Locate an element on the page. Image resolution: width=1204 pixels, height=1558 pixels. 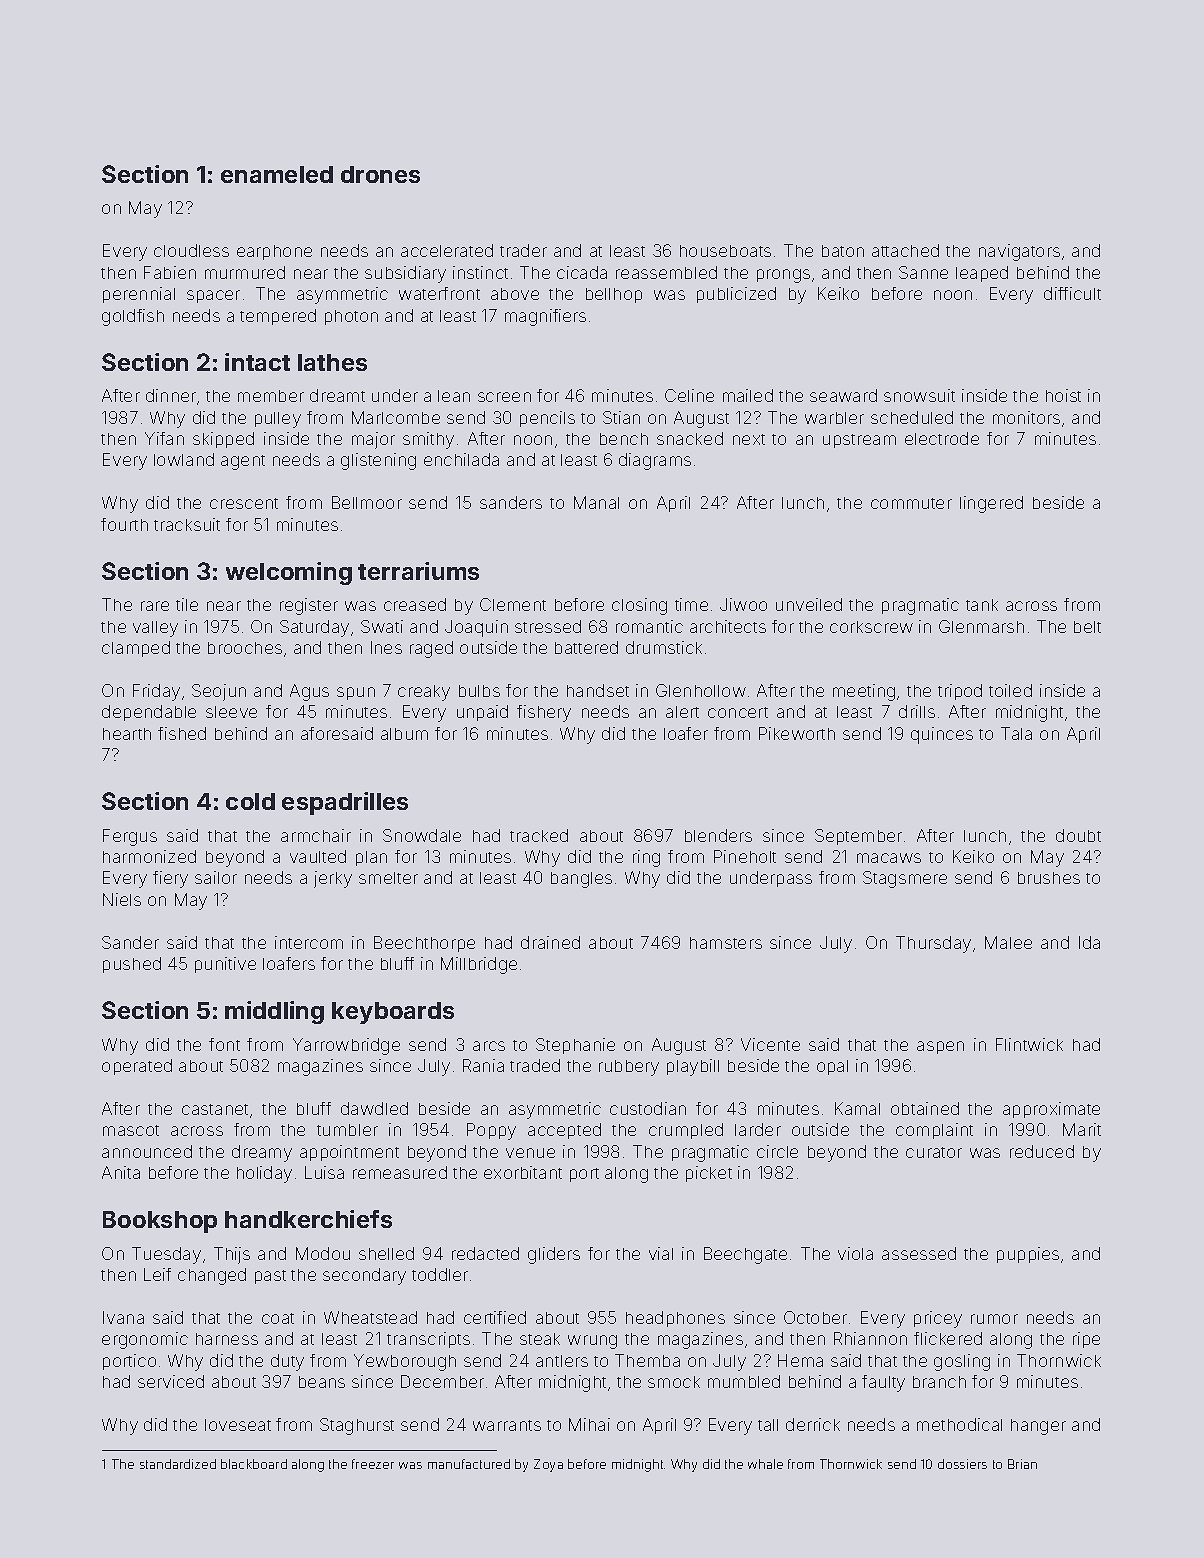
Niels is located at coordinates (122, 899).
